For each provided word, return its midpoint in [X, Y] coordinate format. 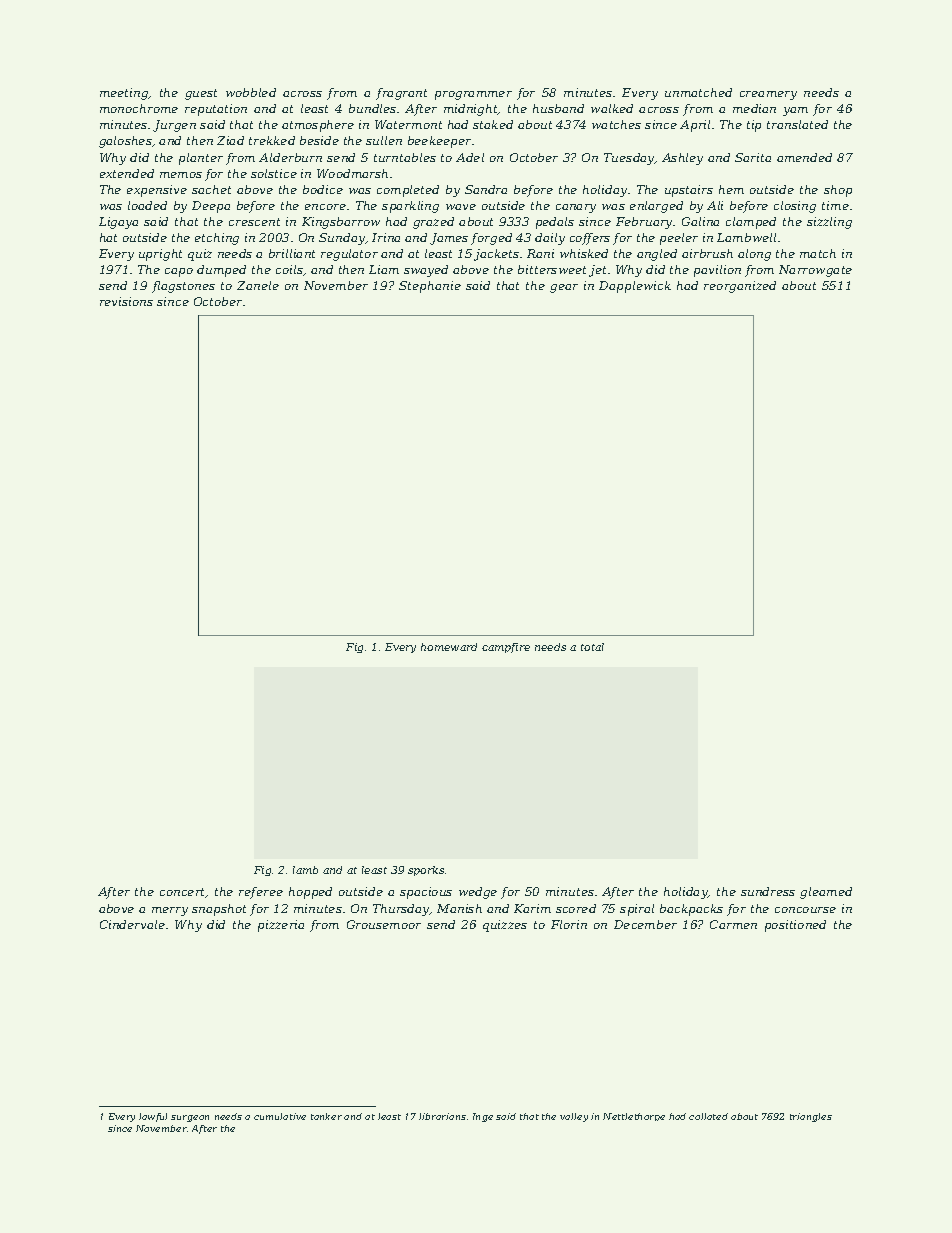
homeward [449, 647]
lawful [153, 1117]
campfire [506, 648]
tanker [326, 1116]
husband [558, 108]
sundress [768, 891]
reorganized [740, 287]
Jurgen [174, 126]
